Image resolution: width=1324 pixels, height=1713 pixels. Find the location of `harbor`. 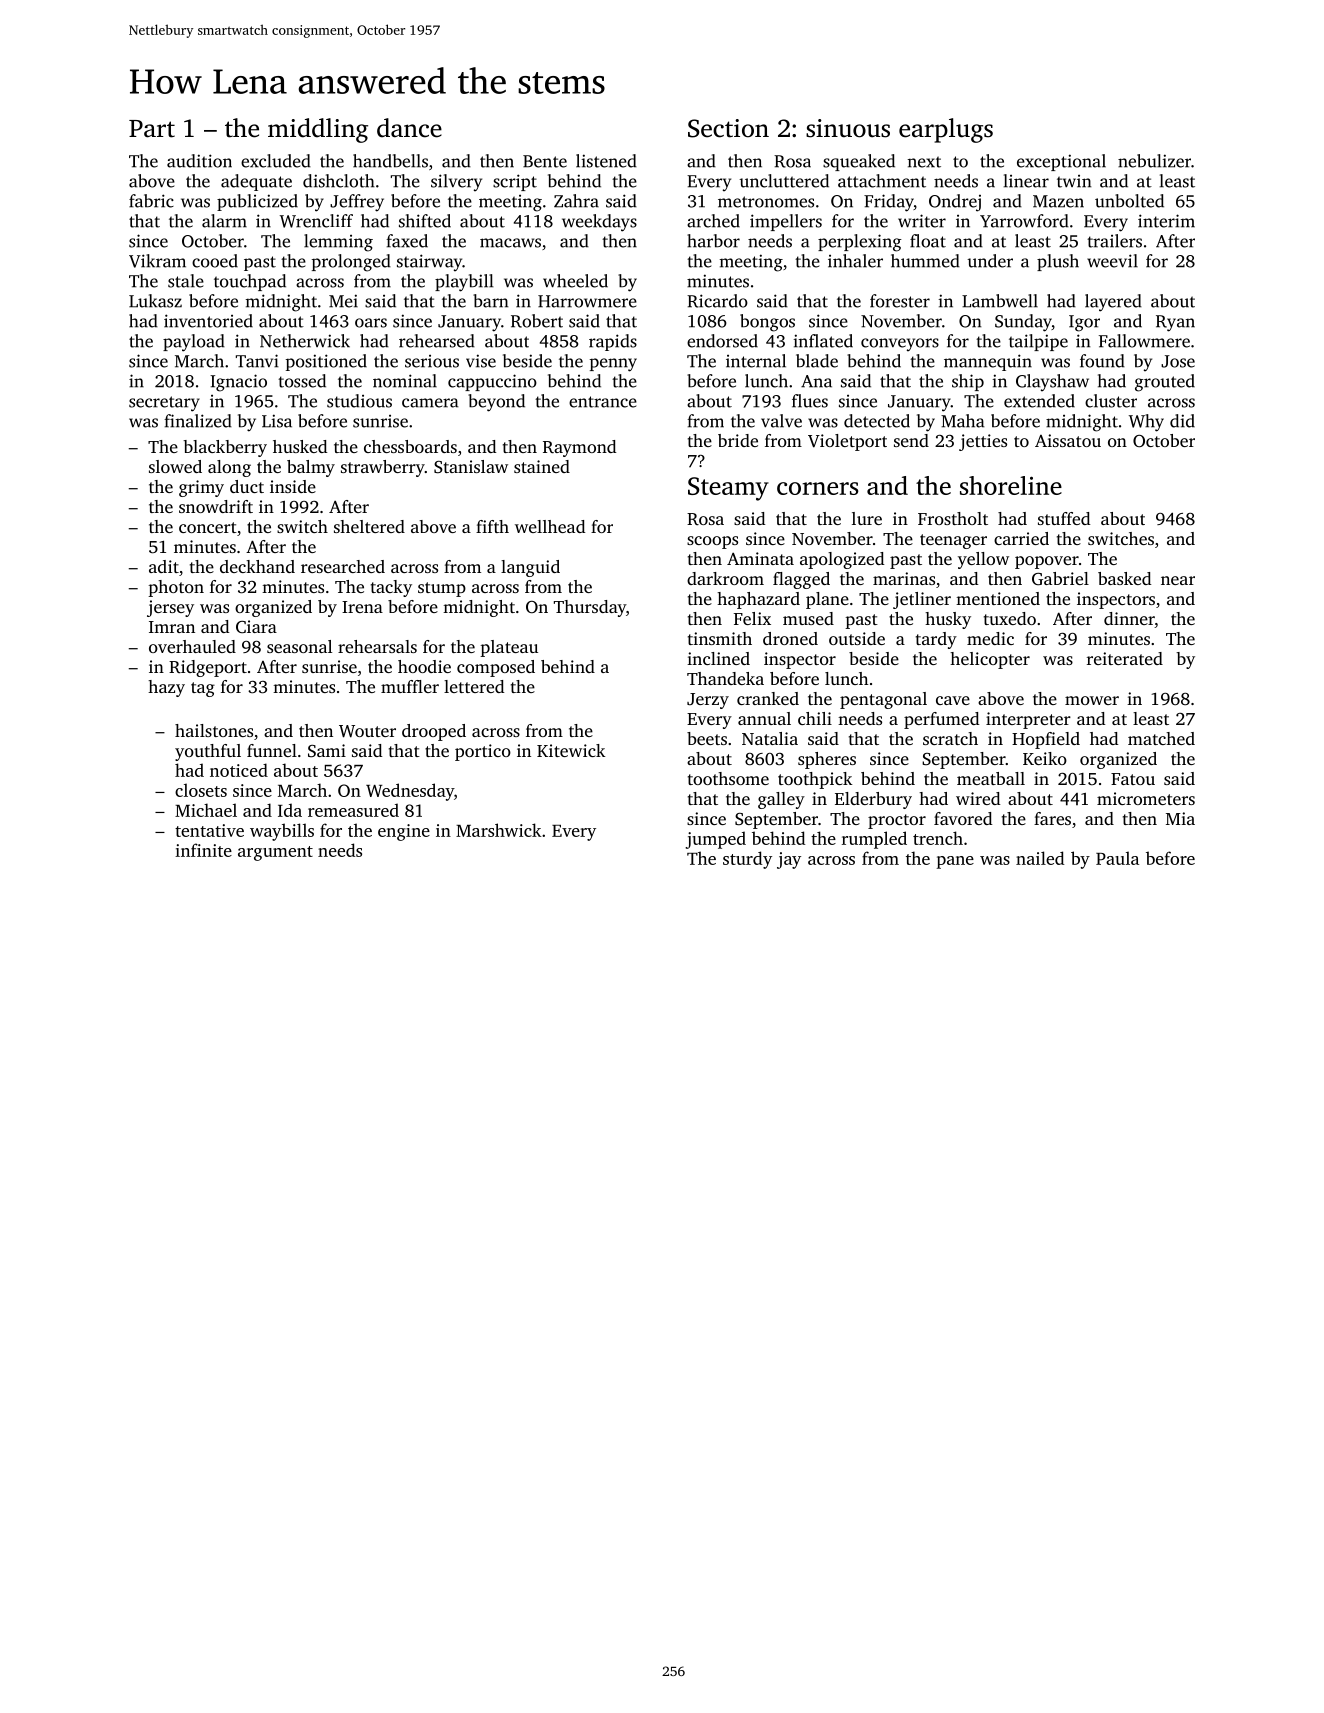

harbor is located at coordinates (713, 241).
